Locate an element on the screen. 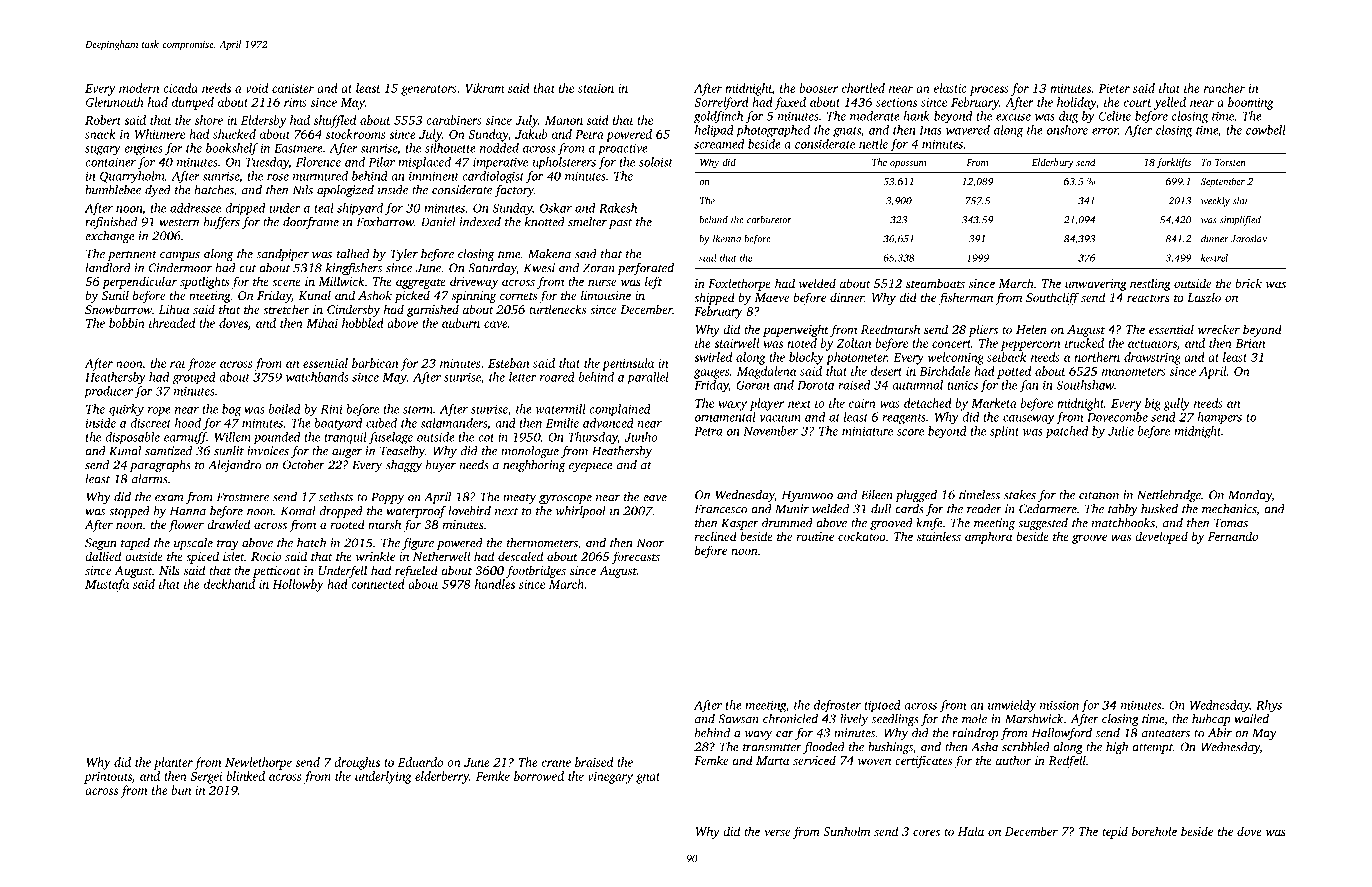 The width and height of the screenshot is (1372, 887). Helen is located at coordinates (1031, 329).
